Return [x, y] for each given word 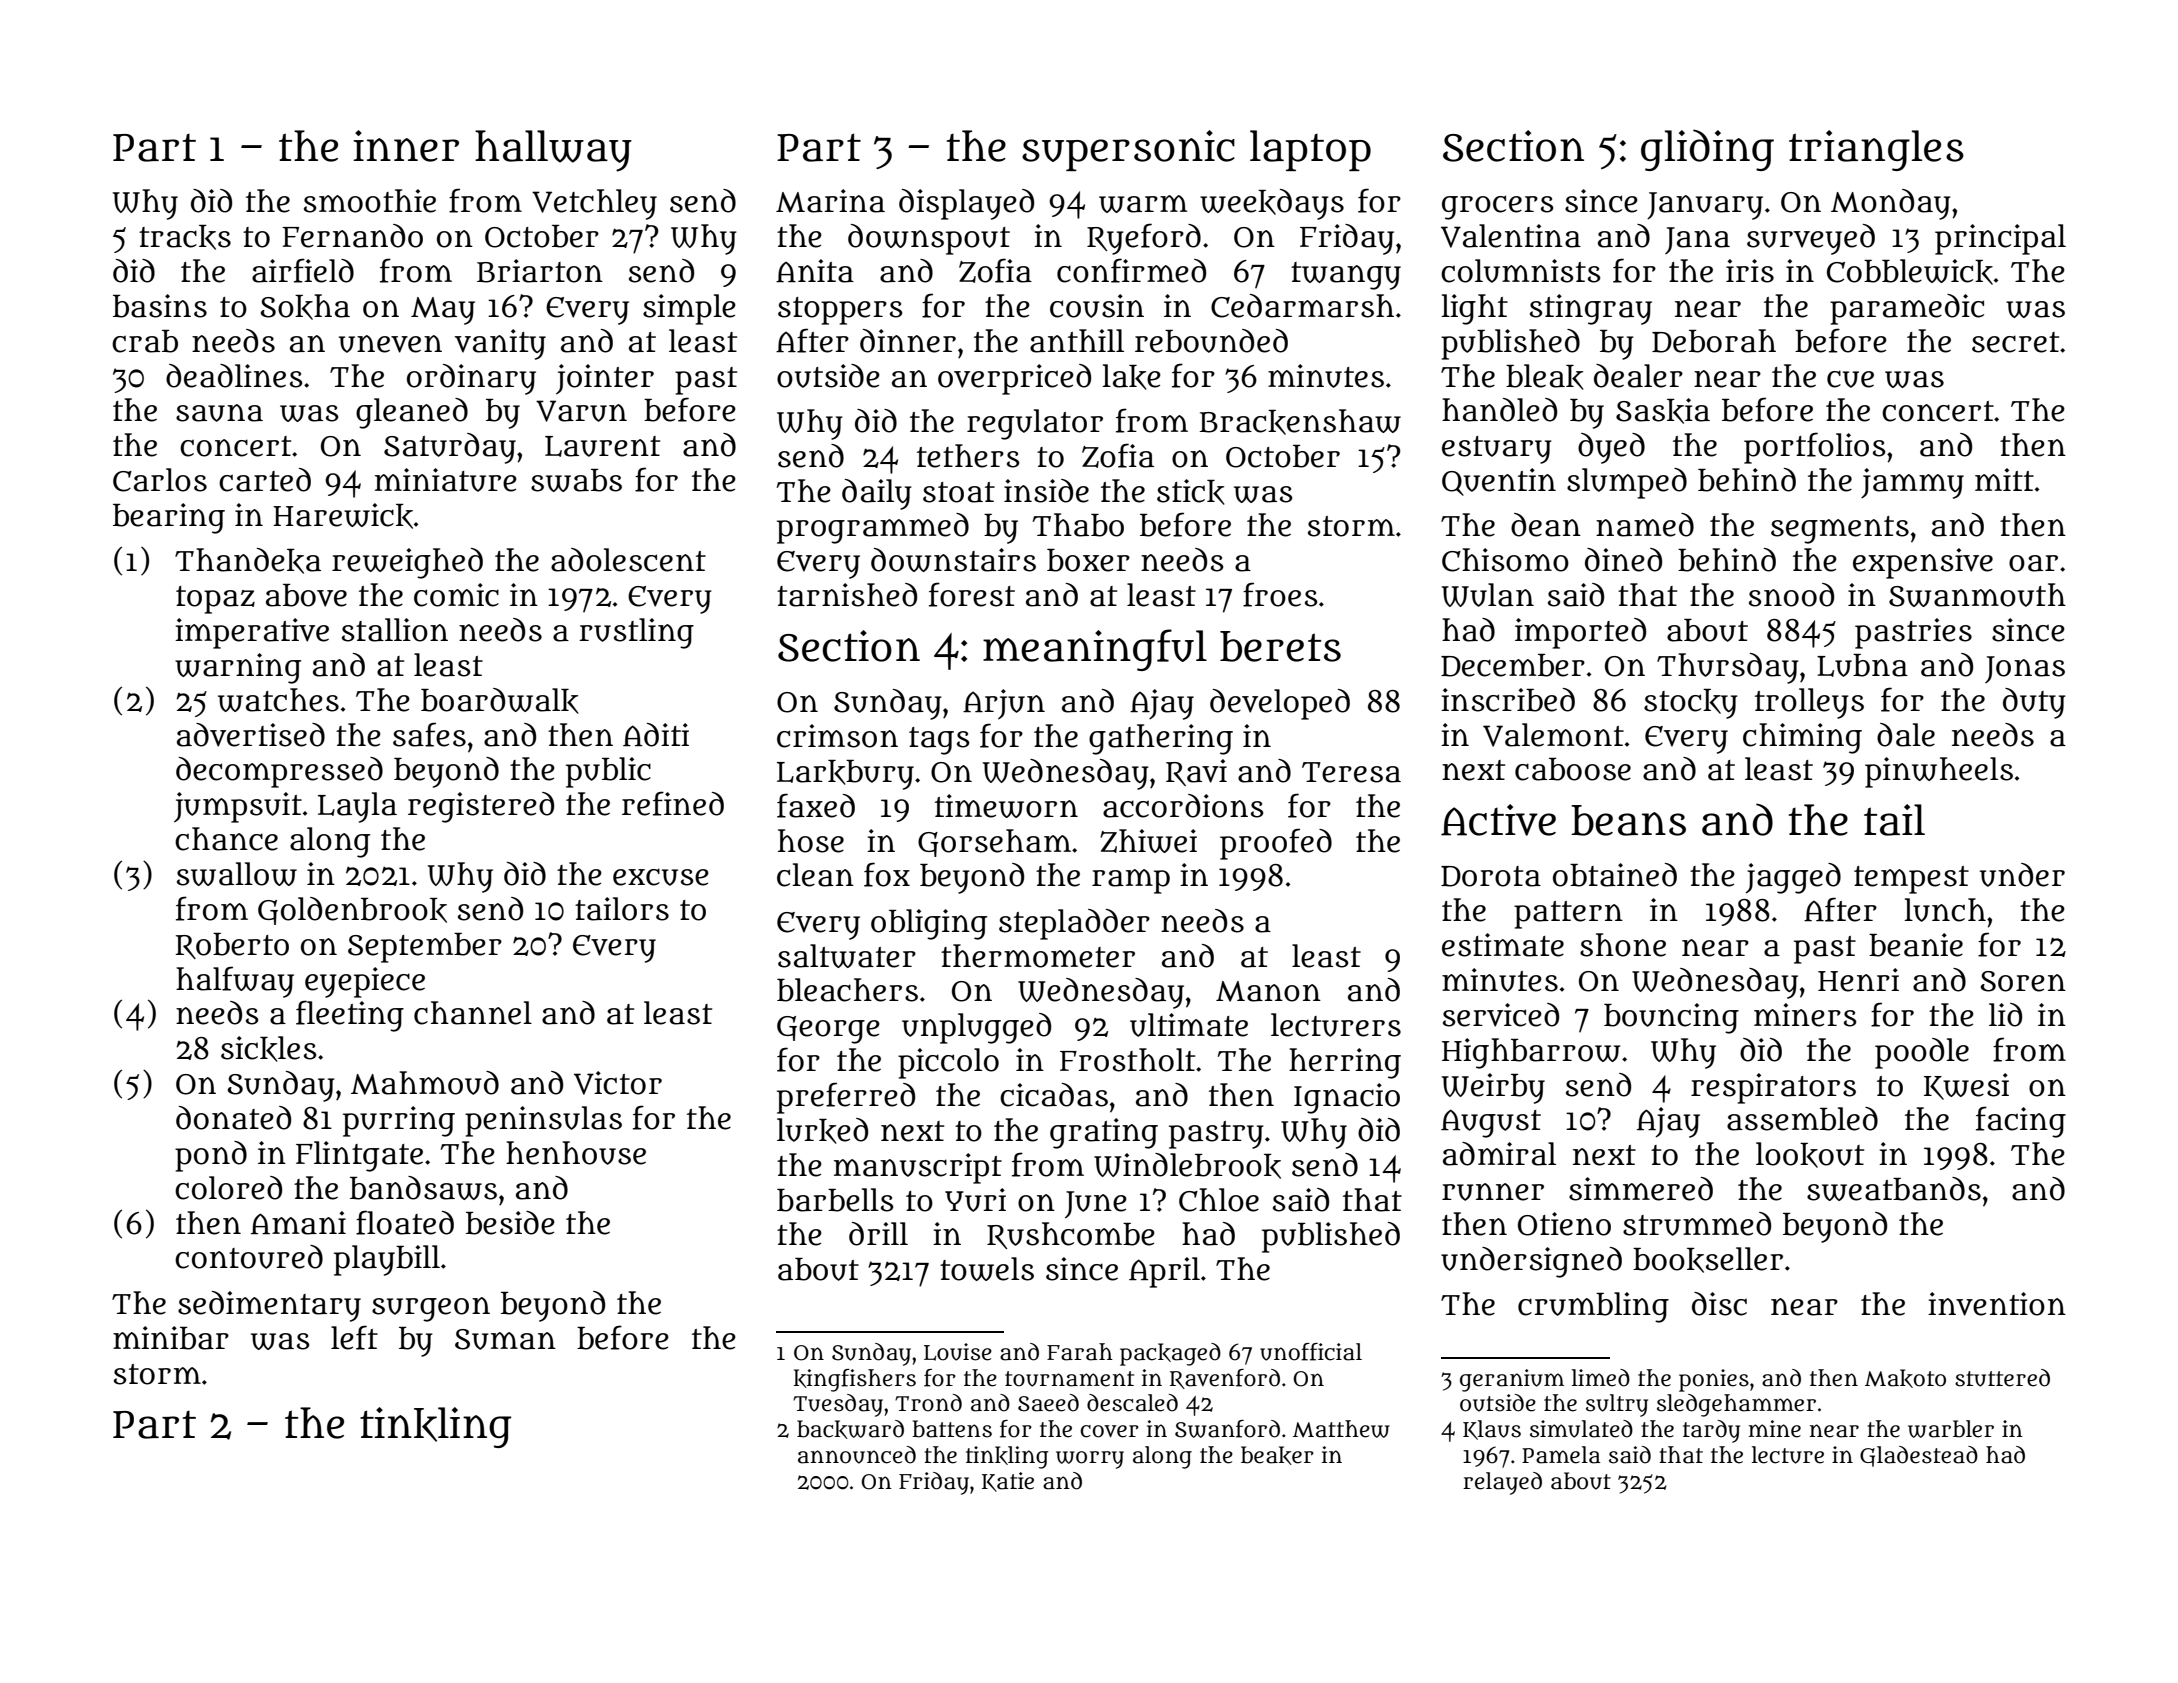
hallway [553, 151]
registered [481, 807]
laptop [1310, 150]
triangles [1876, 150]
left [354, 1337]
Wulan [1488, 595]
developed [1280, 704]
